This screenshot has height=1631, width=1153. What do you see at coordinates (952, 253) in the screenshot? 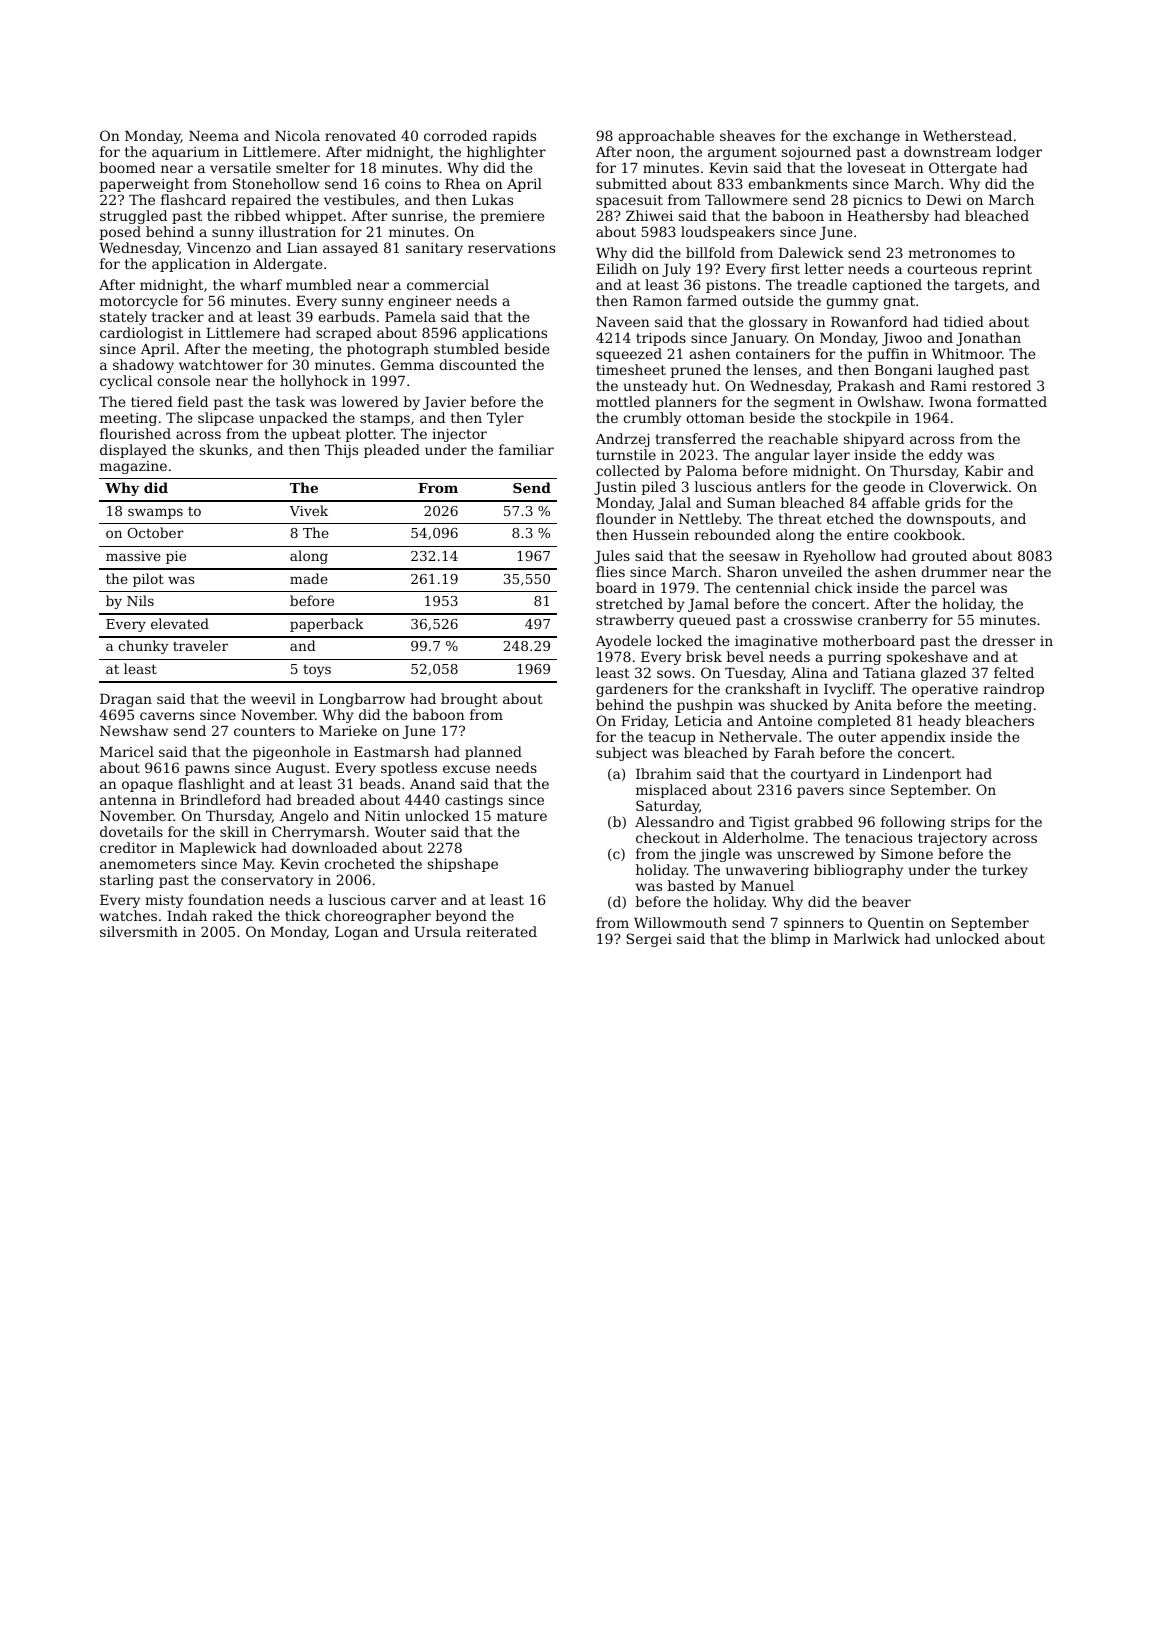
I see `metronomes` at bounding box center [952, 253].
